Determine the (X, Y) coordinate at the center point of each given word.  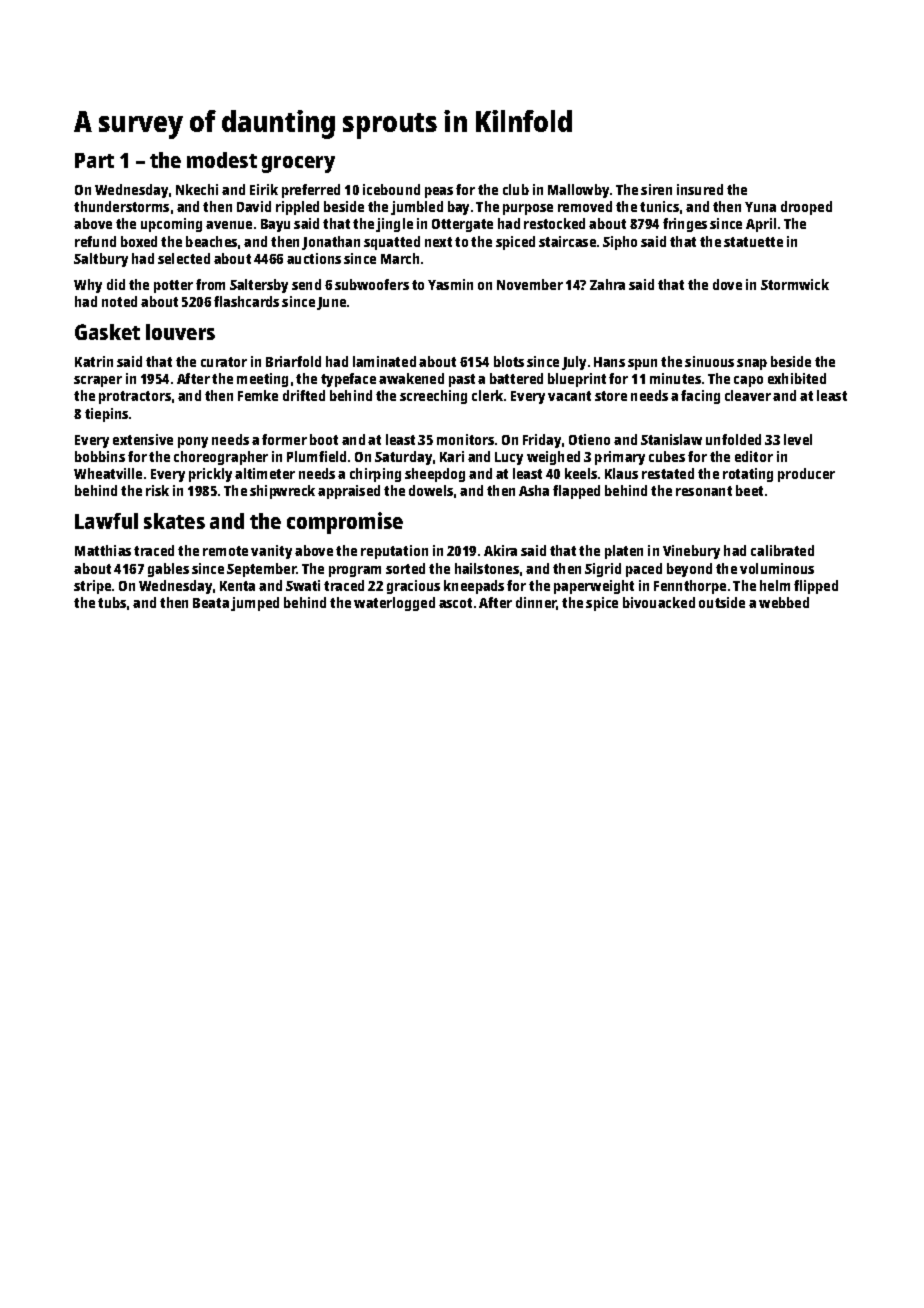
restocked (554, 223)
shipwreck (282, 492)
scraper (98, 381)
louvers (180, 332)
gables (168, 570)
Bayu (275, 225)
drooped (806, 208)
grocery (298, 164)
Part (94, 160)
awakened (411, 378)
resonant (704, 491)
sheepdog (435, 475)
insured (700, 189)
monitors (465, 439)
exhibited (797, 378)
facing (700, 397)
